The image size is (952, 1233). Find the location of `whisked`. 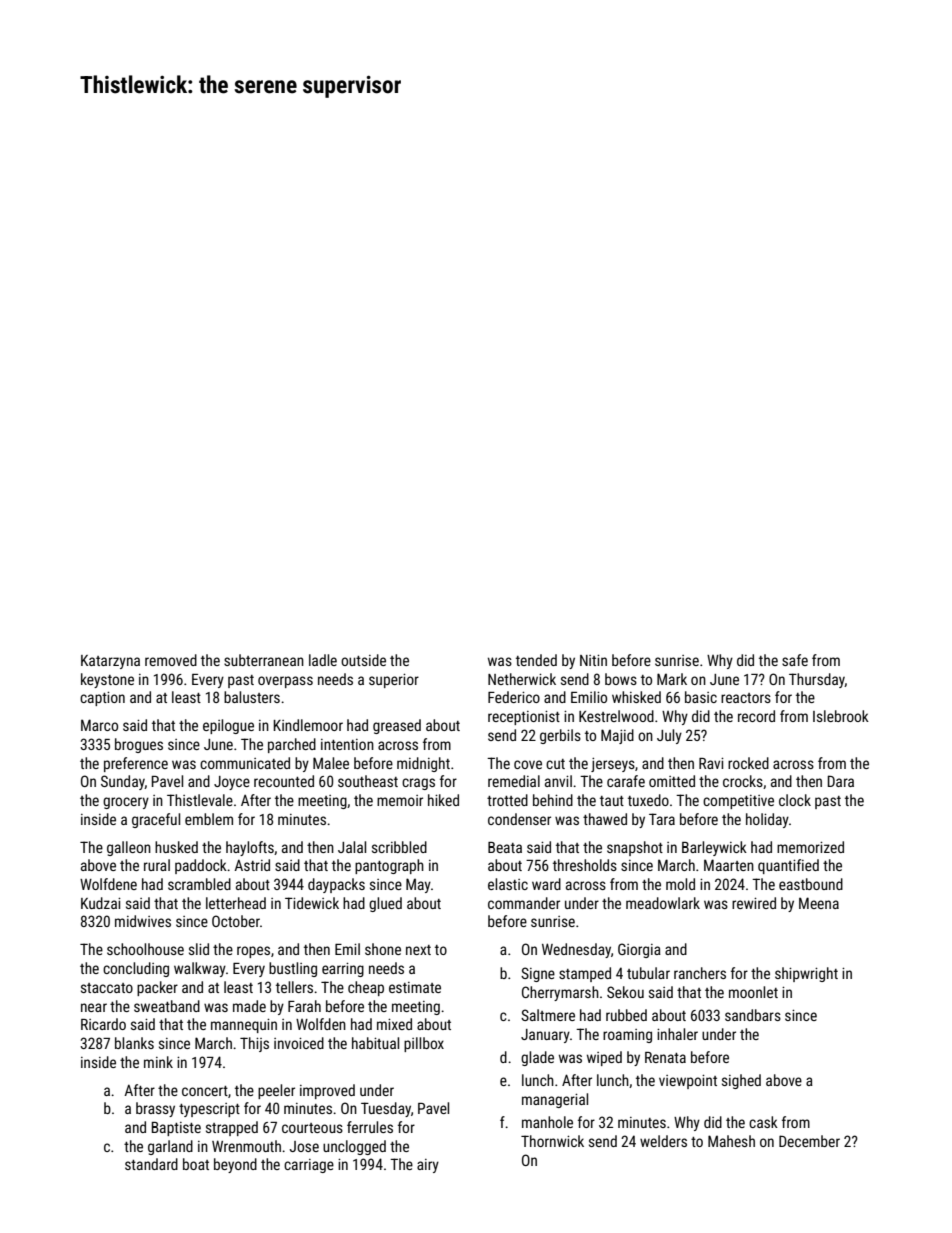

whisked is located at coordinates (636, 697).
